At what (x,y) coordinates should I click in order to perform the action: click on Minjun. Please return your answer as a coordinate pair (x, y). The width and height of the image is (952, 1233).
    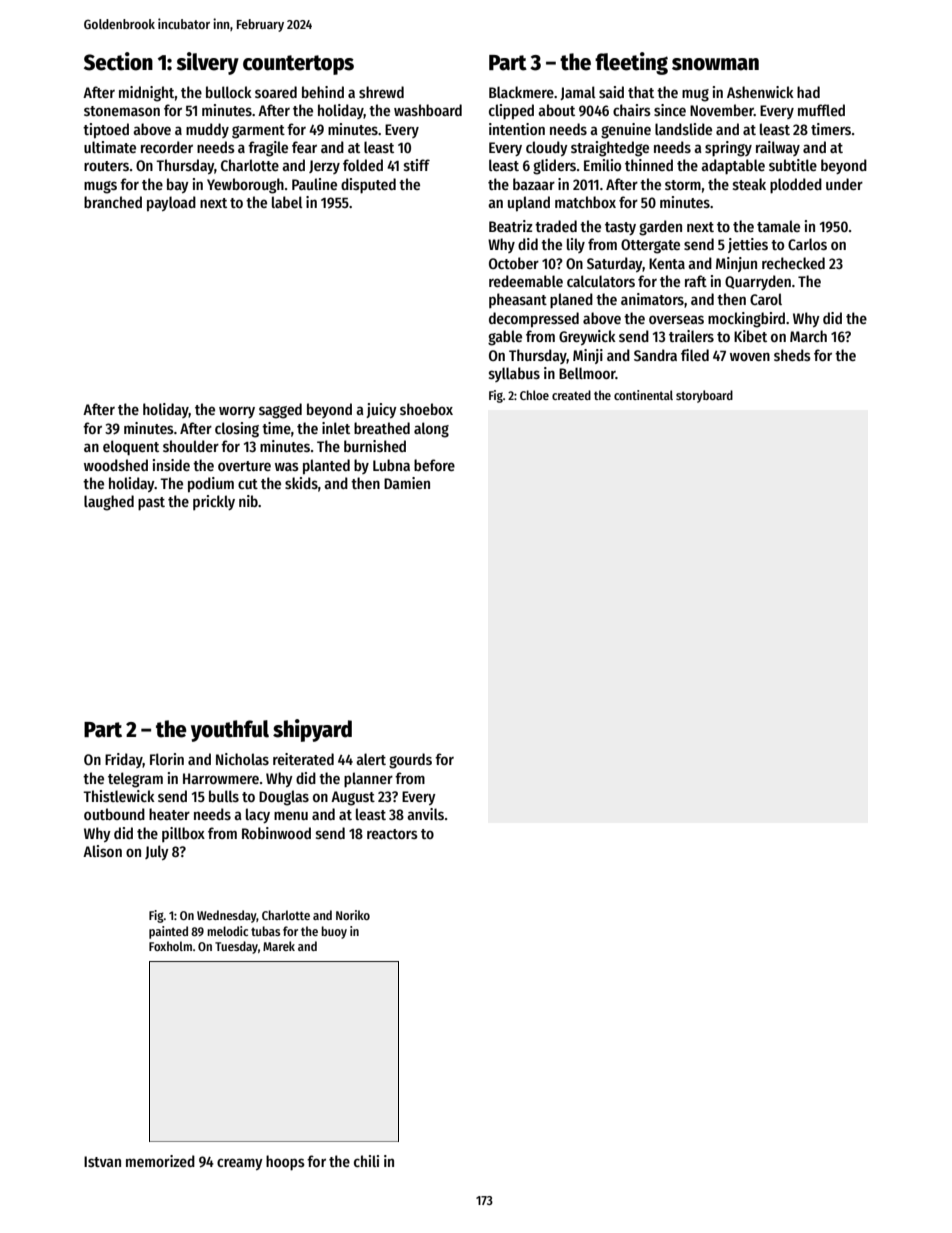
    Looking at the image, I should click on (736, 264).
